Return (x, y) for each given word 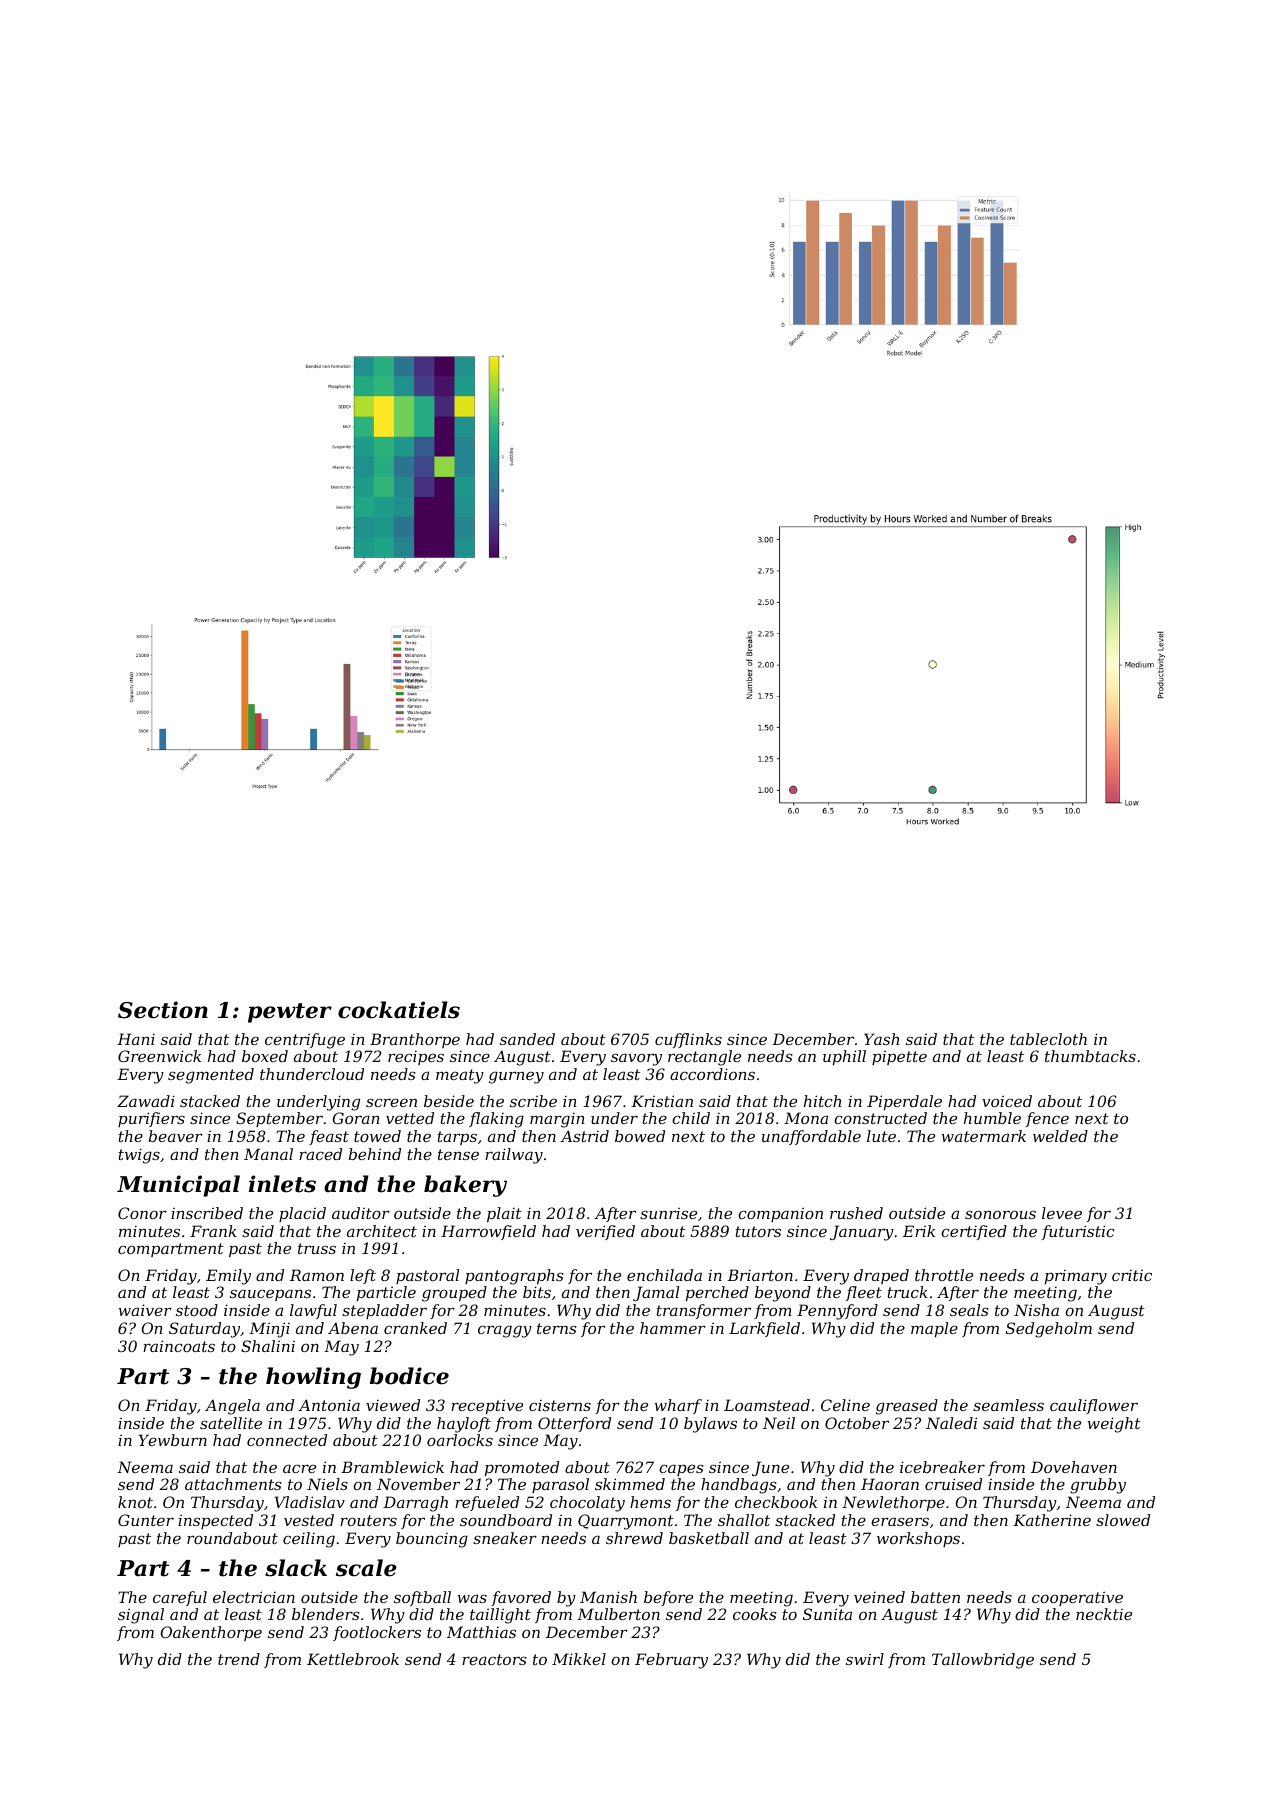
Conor (142, 1213)
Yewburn (173, 1440)
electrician (254, 1597)
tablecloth (1048, 1039)
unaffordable (811, 1137)
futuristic (1078, 1232)
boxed (265, 1056)
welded (1060, 1136)
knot (135, 1502)
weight (1114, 1425)
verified (605, 1232)
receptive (487, 1406)
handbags (739, 1486)
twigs (139, 1156)
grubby (1098, 1486)
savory (636, 1059)
